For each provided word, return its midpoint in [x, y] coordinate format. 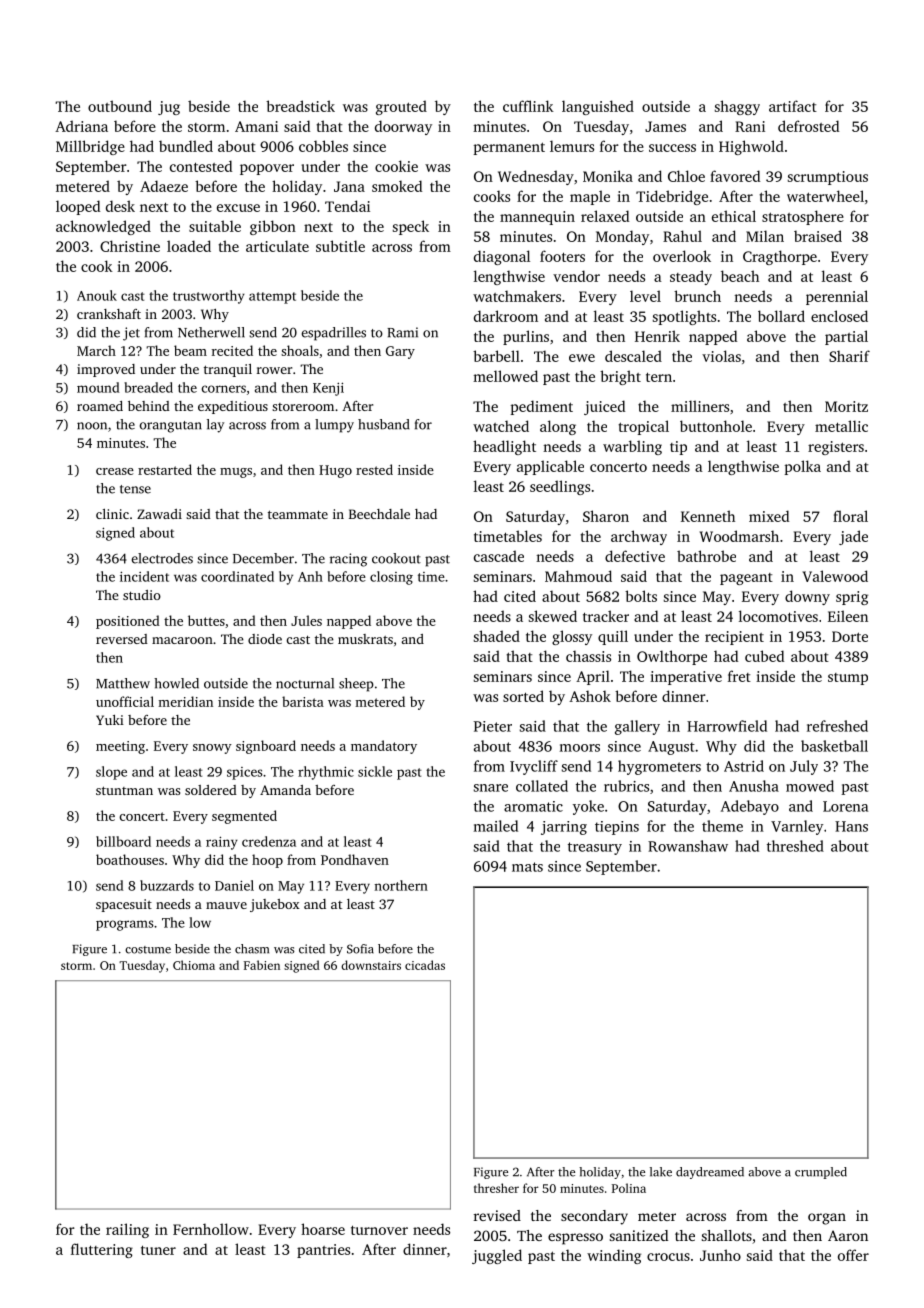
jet [131, 334]
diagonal [502, 257]
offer [853, 1255]
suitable [215, 226]
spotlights [684, 317]
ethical [734, 216]
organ [827, 1219]
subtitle [340, 246]
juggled [497, 1256]
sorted [523, 696]
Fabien [262, 965]
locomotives [778, 616]
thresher [496, 1188]
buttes [206, 620]
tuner [158, 1250]
